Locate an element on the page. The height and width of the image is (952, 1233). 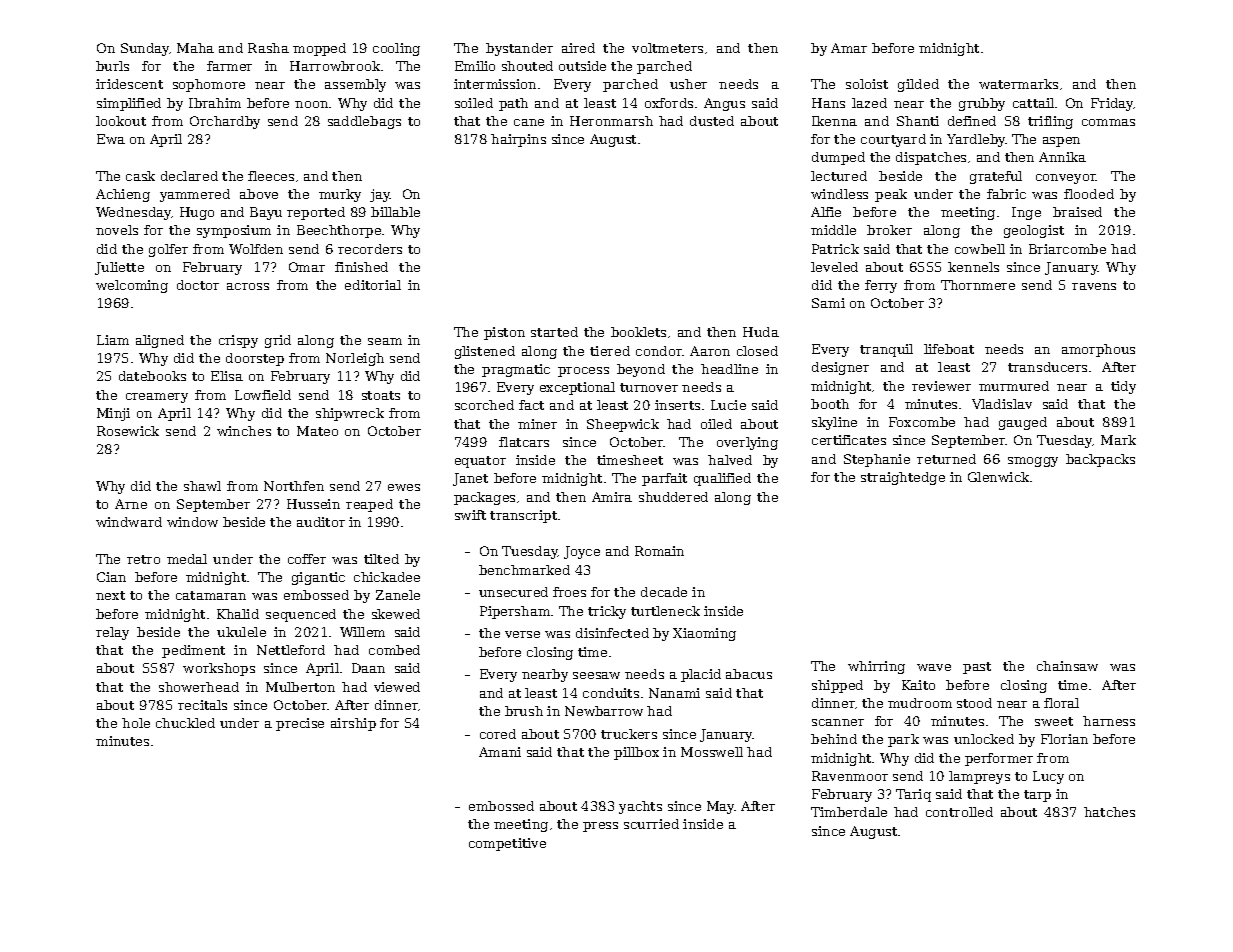
scurried is located at coordinates (651, 824).
